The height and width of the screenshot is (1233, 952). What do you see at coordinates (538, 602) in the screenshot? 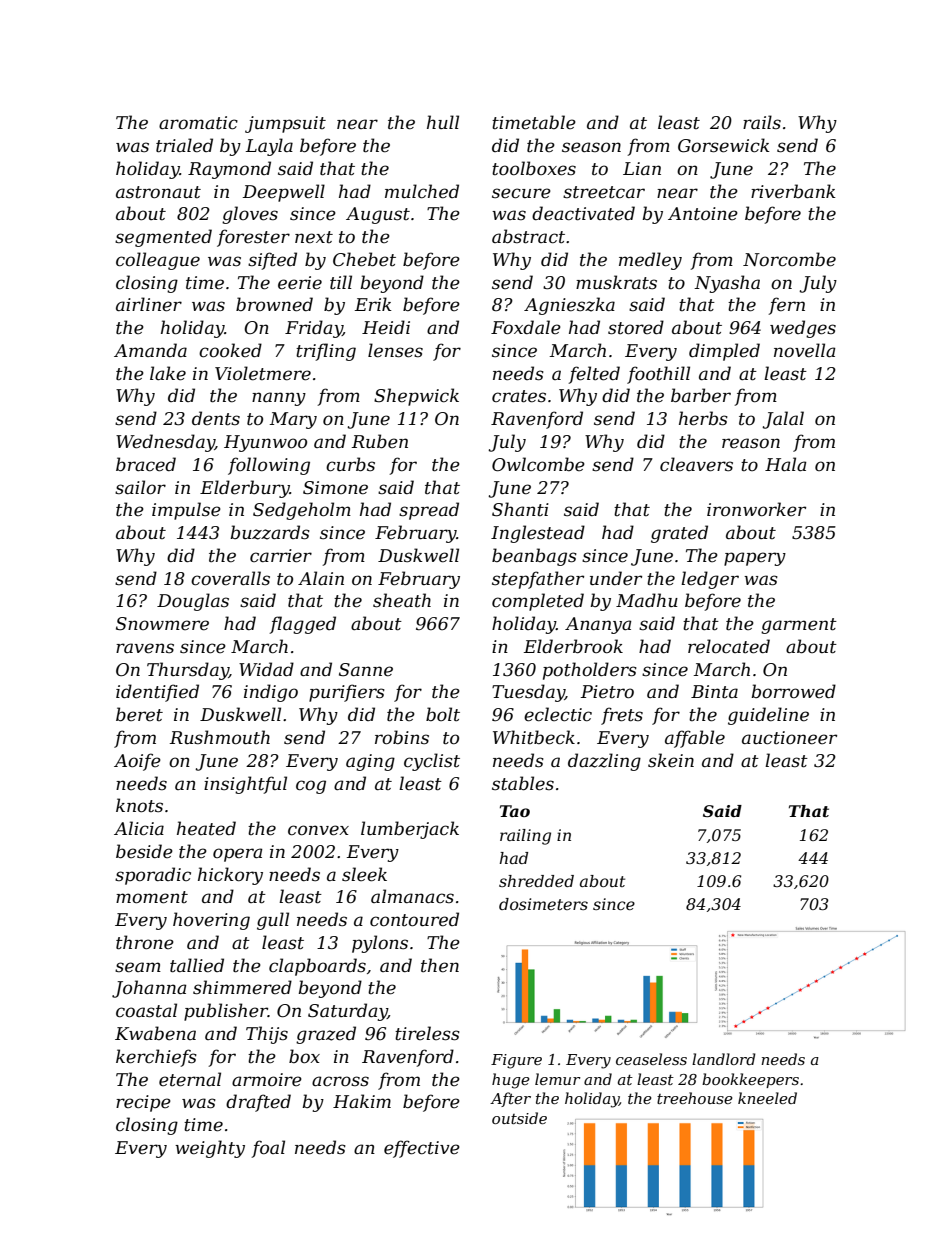
I see `completed` at bounding box center [538, 602].
